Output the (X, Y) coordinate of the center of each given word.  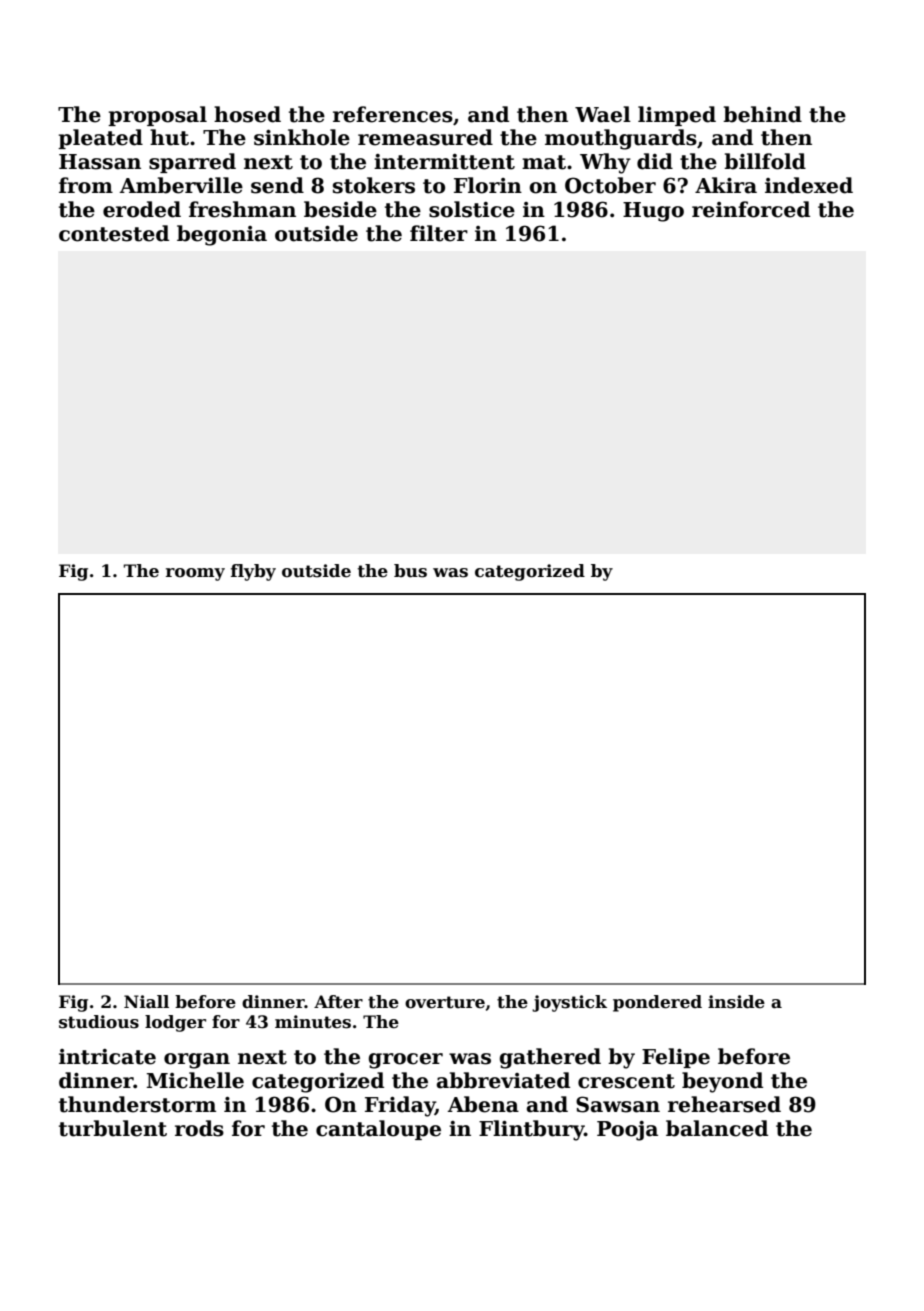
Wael (603, 114)
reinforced (751, 209)
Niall (146, 1002)
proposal (157, 116)
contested (114, 233)
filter (439, 233)
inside (736, 1002)
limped (677, 116)
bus (410, 571)
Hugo (653, 212)
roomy (195, 574)
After (338, 1002)
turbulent (113, 1128)
